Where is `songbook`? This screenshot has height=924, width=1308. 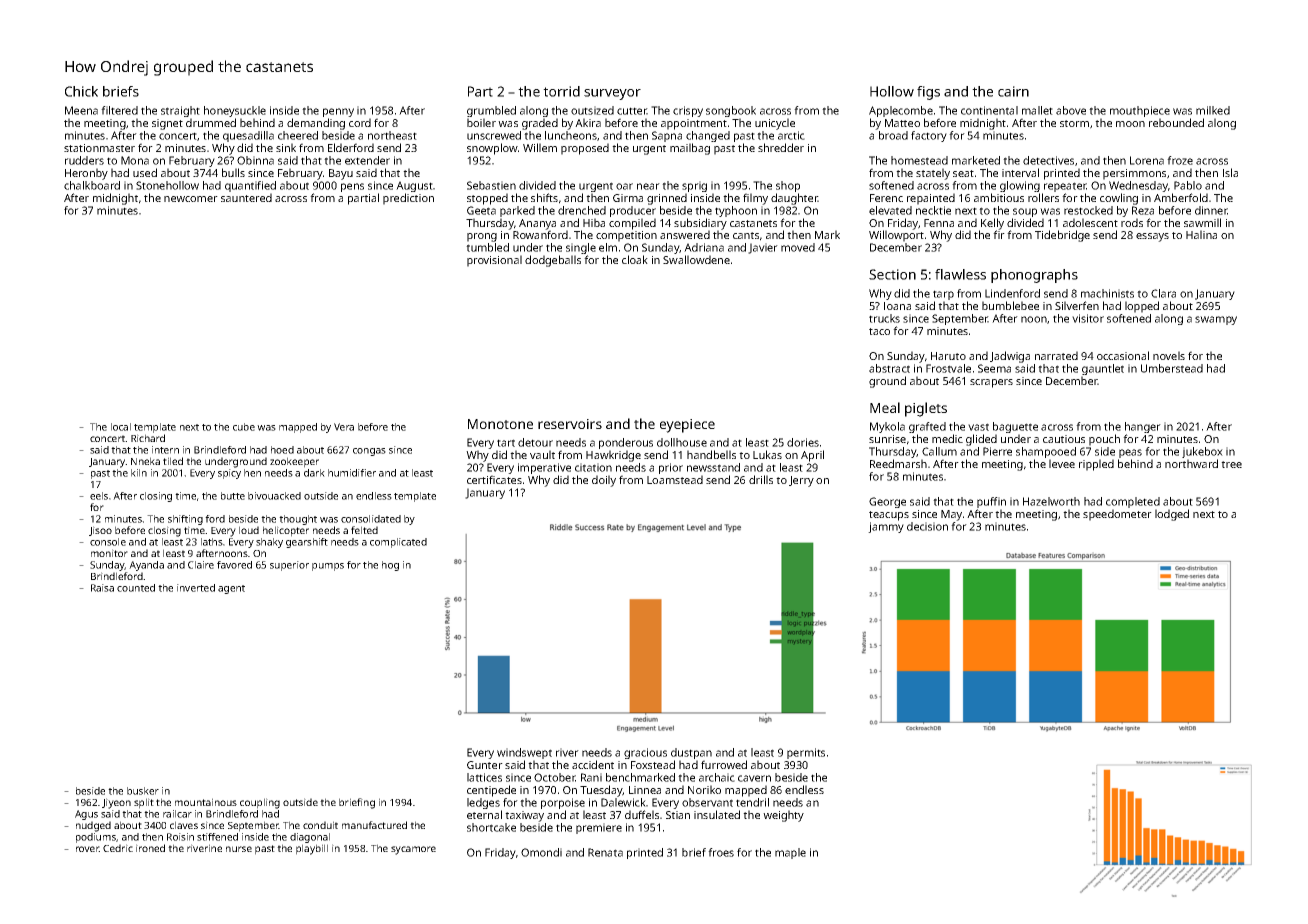 songbook is located at coordinates (731, 111).
